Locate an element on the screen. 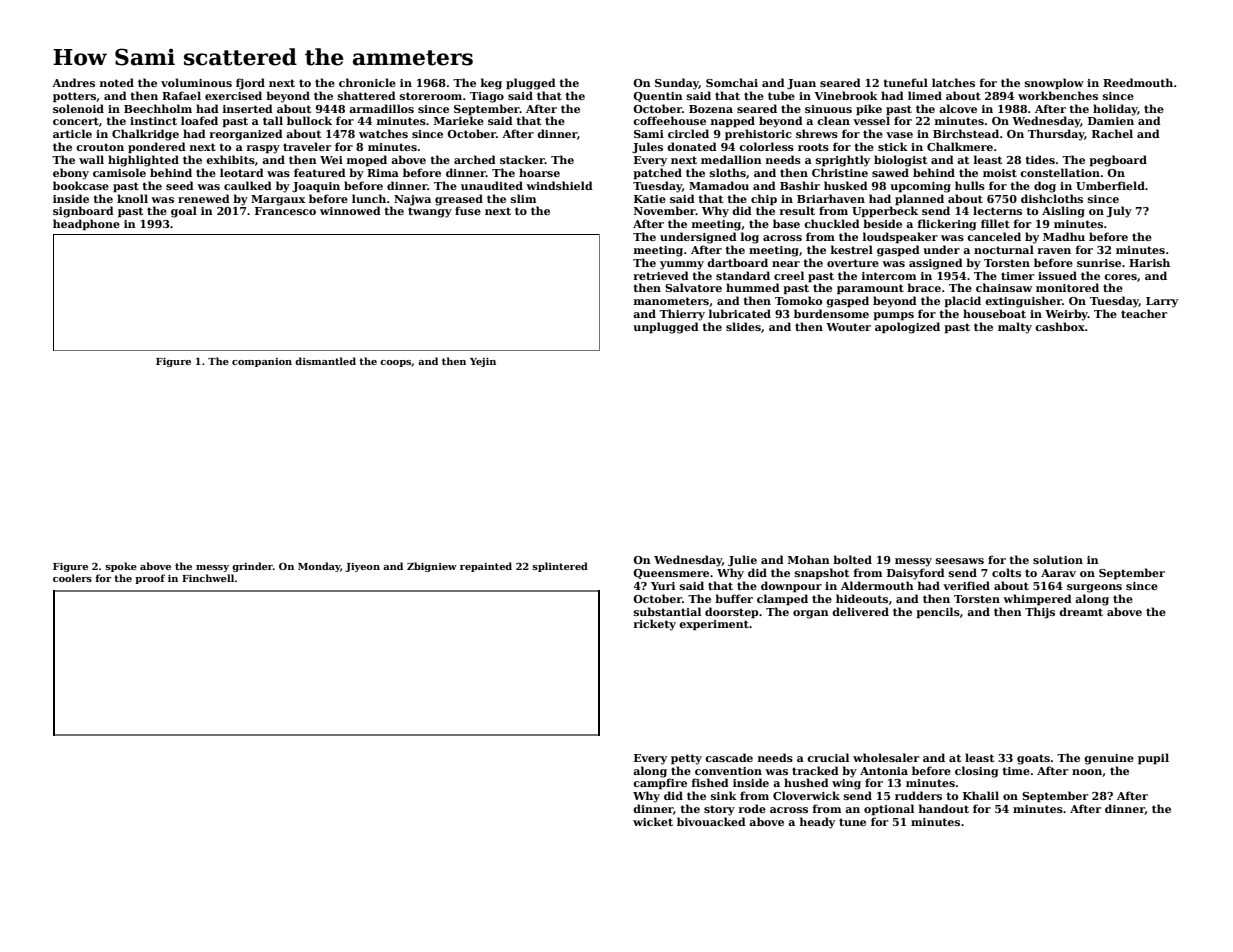  cashbox is located at coordinates (1060, 326).
